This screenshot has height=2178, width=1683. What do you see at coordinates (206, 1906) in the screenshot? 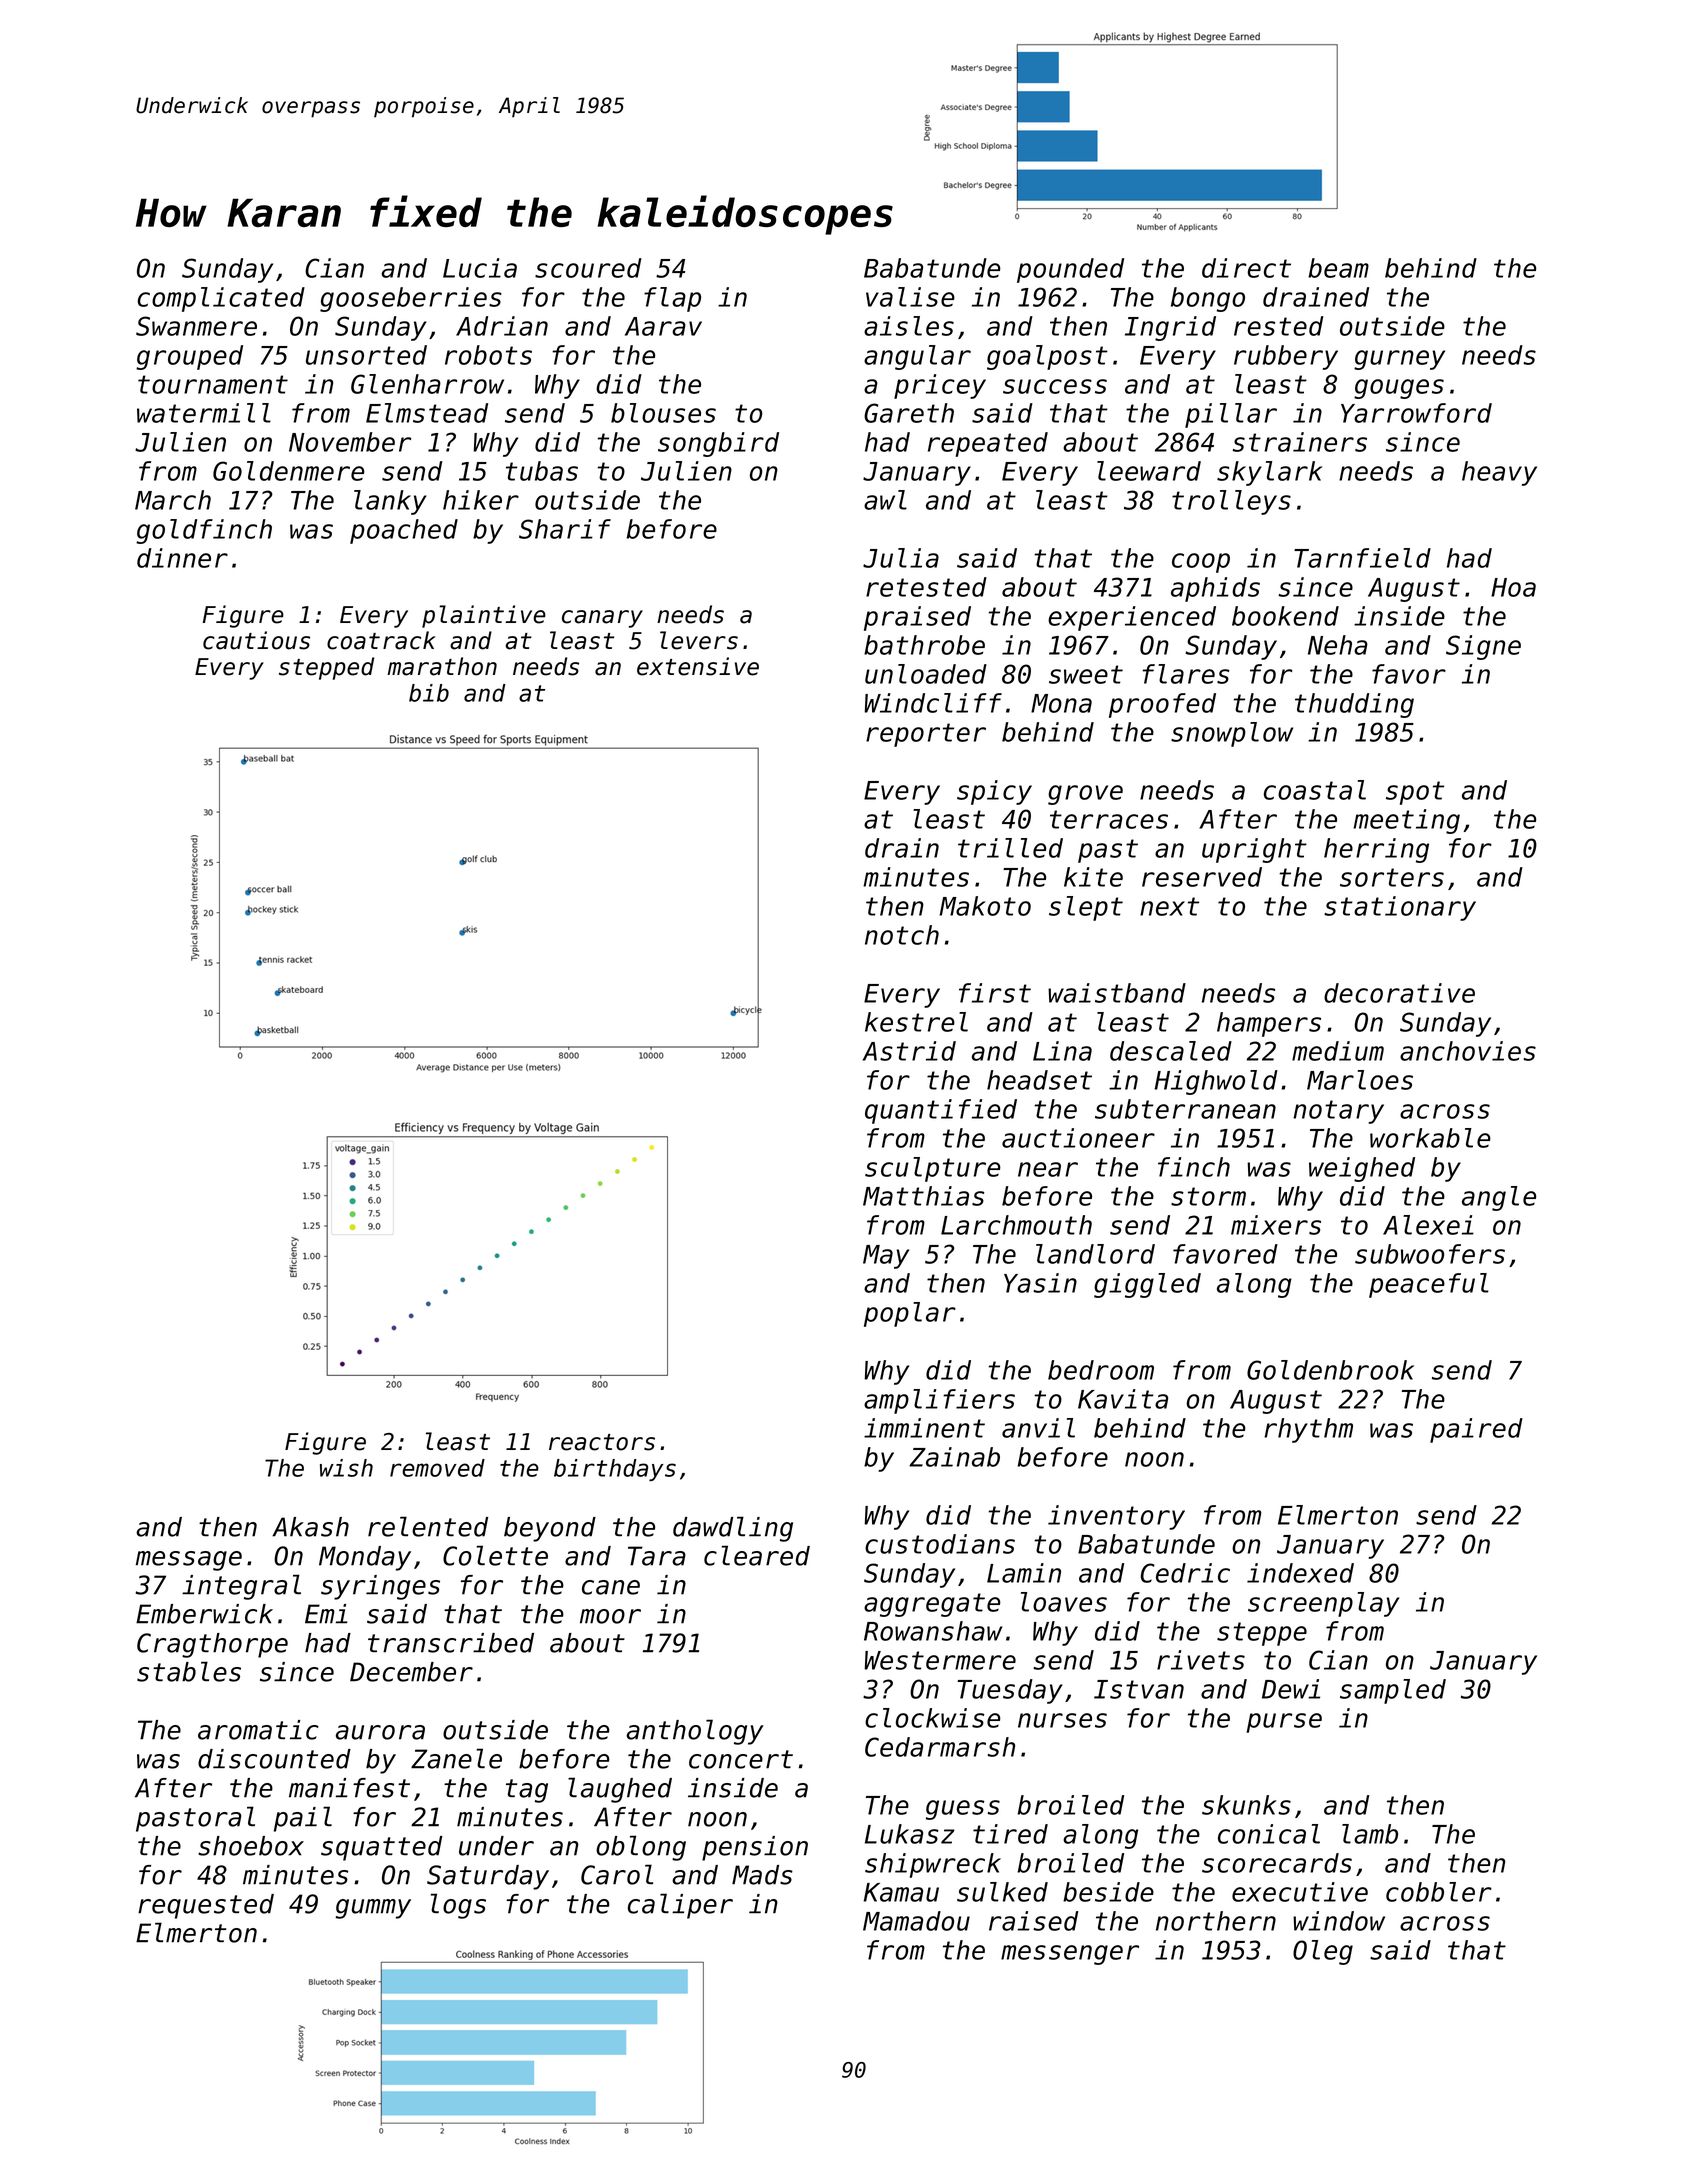
I see `requested` at bounding box center [206, 1906].
